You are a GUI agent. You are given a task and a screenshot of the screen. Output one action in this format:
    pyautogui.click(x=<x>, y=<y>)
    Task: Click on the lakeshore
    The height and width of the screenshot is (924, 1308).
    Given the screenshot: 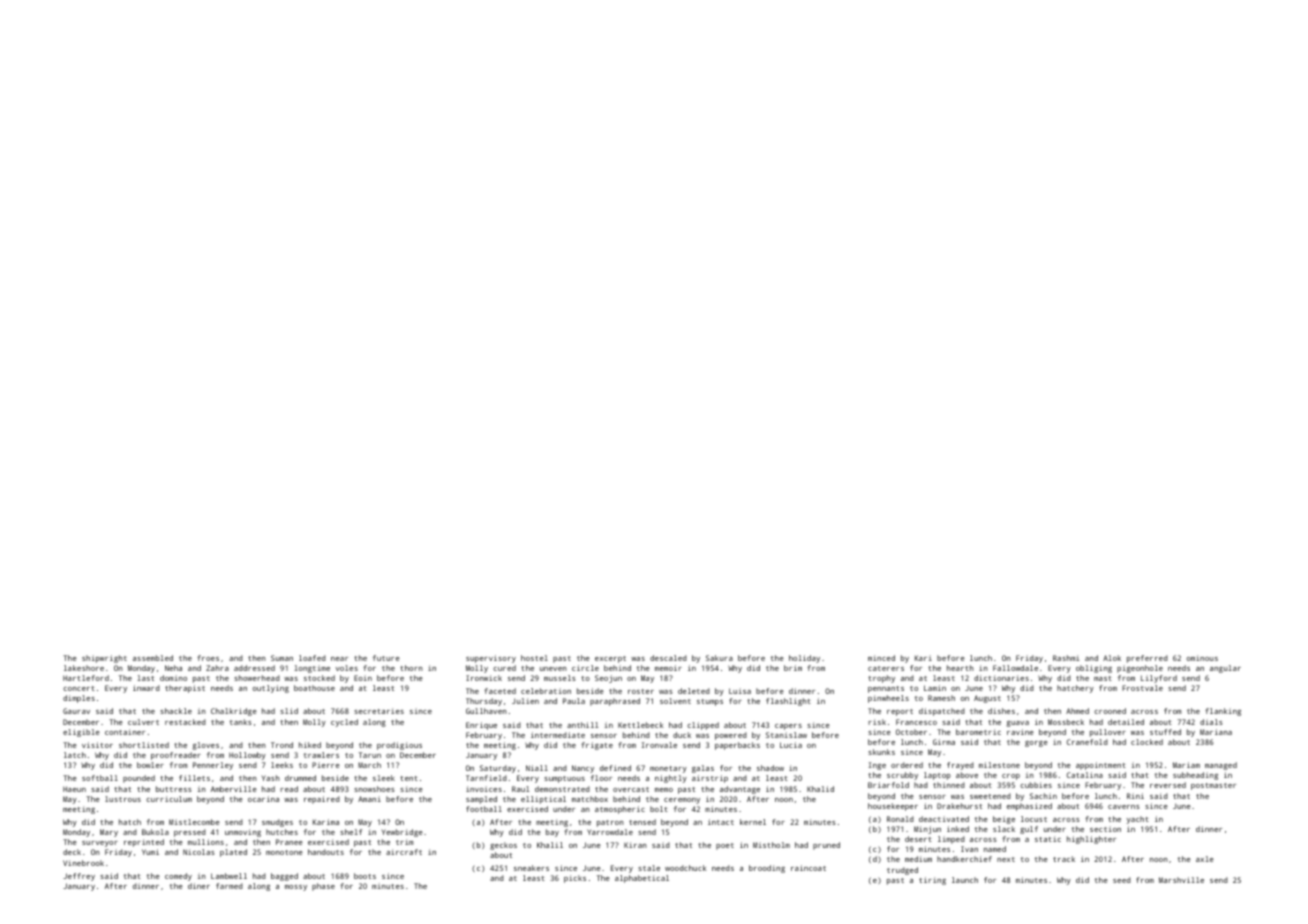 What is the action you would take?
    pyautogui.click(x=84, y=668)
